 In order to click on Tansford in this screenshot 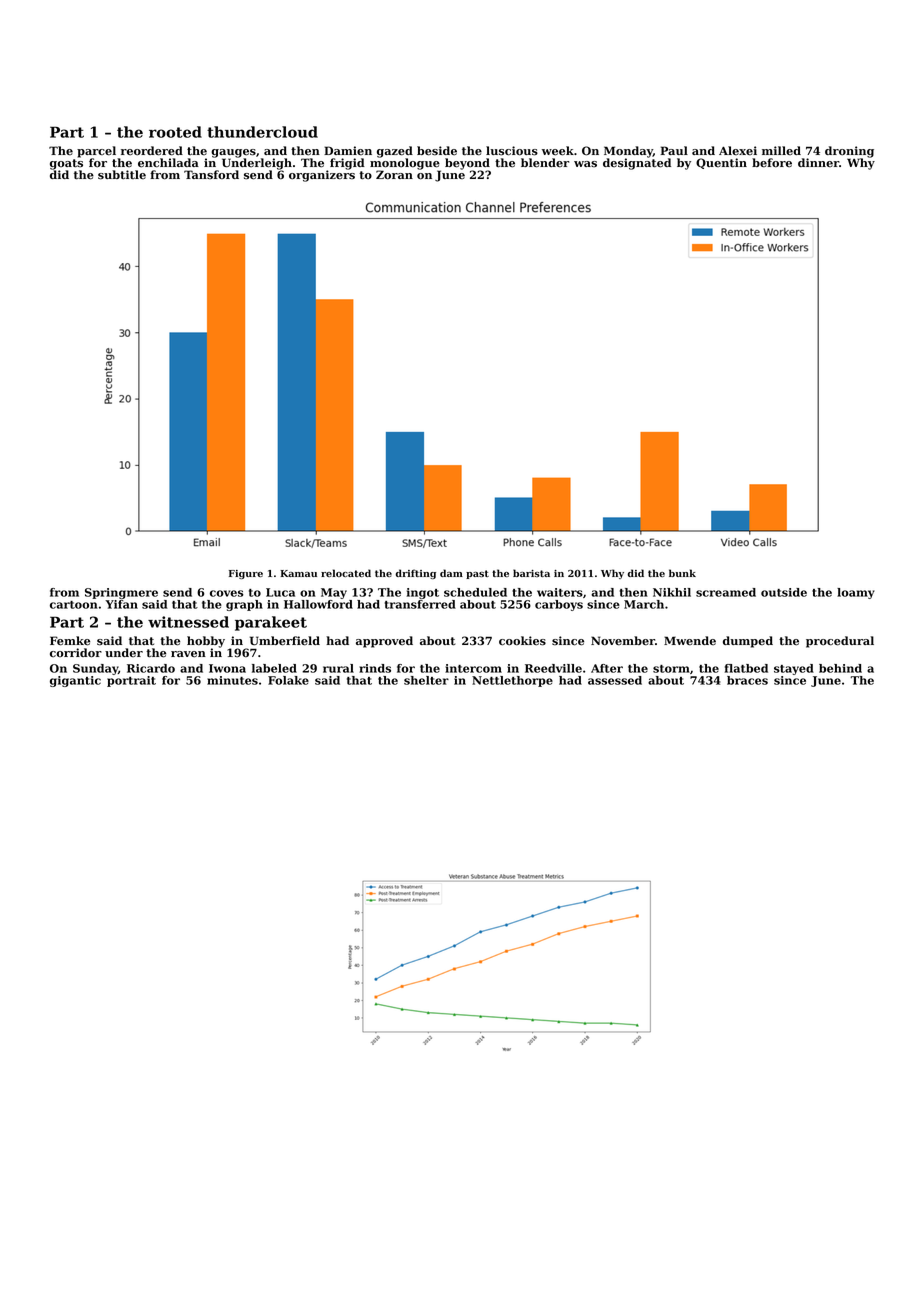, I will do `click(211, 175)`.
